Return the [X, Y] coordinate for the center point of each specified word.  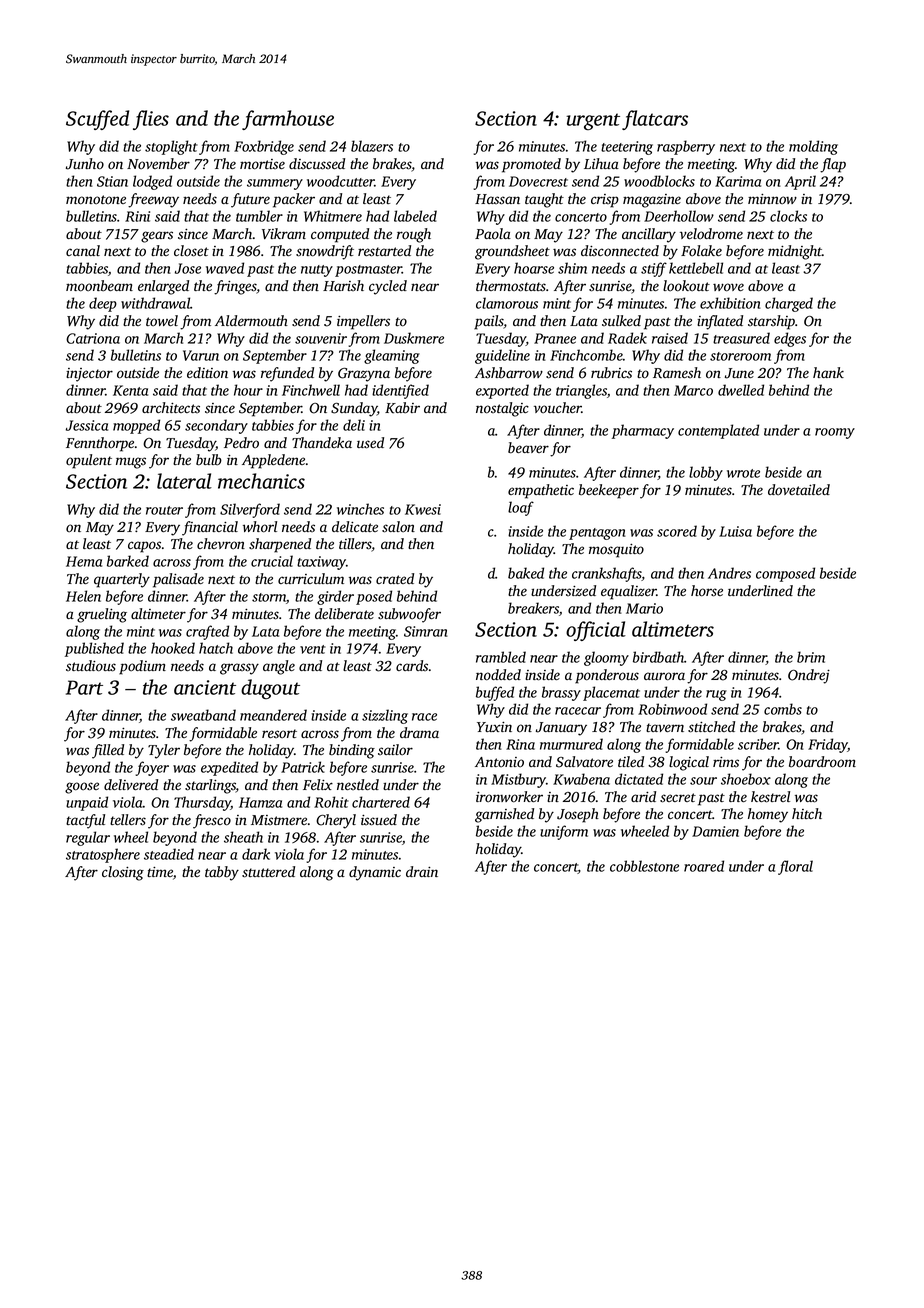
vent [313, 649]
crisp [605, 201]
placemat [611, 693]
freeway [153, 200]
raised [670, 338]
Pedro [241, 443]
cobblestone [644, 866]
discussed [317, 164]
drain [422, 871]
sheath [243, 837]
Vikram [284, 234]
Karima [738, 181]
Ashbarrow [509, 373]
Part [84, 687]
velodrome [711, 234]
